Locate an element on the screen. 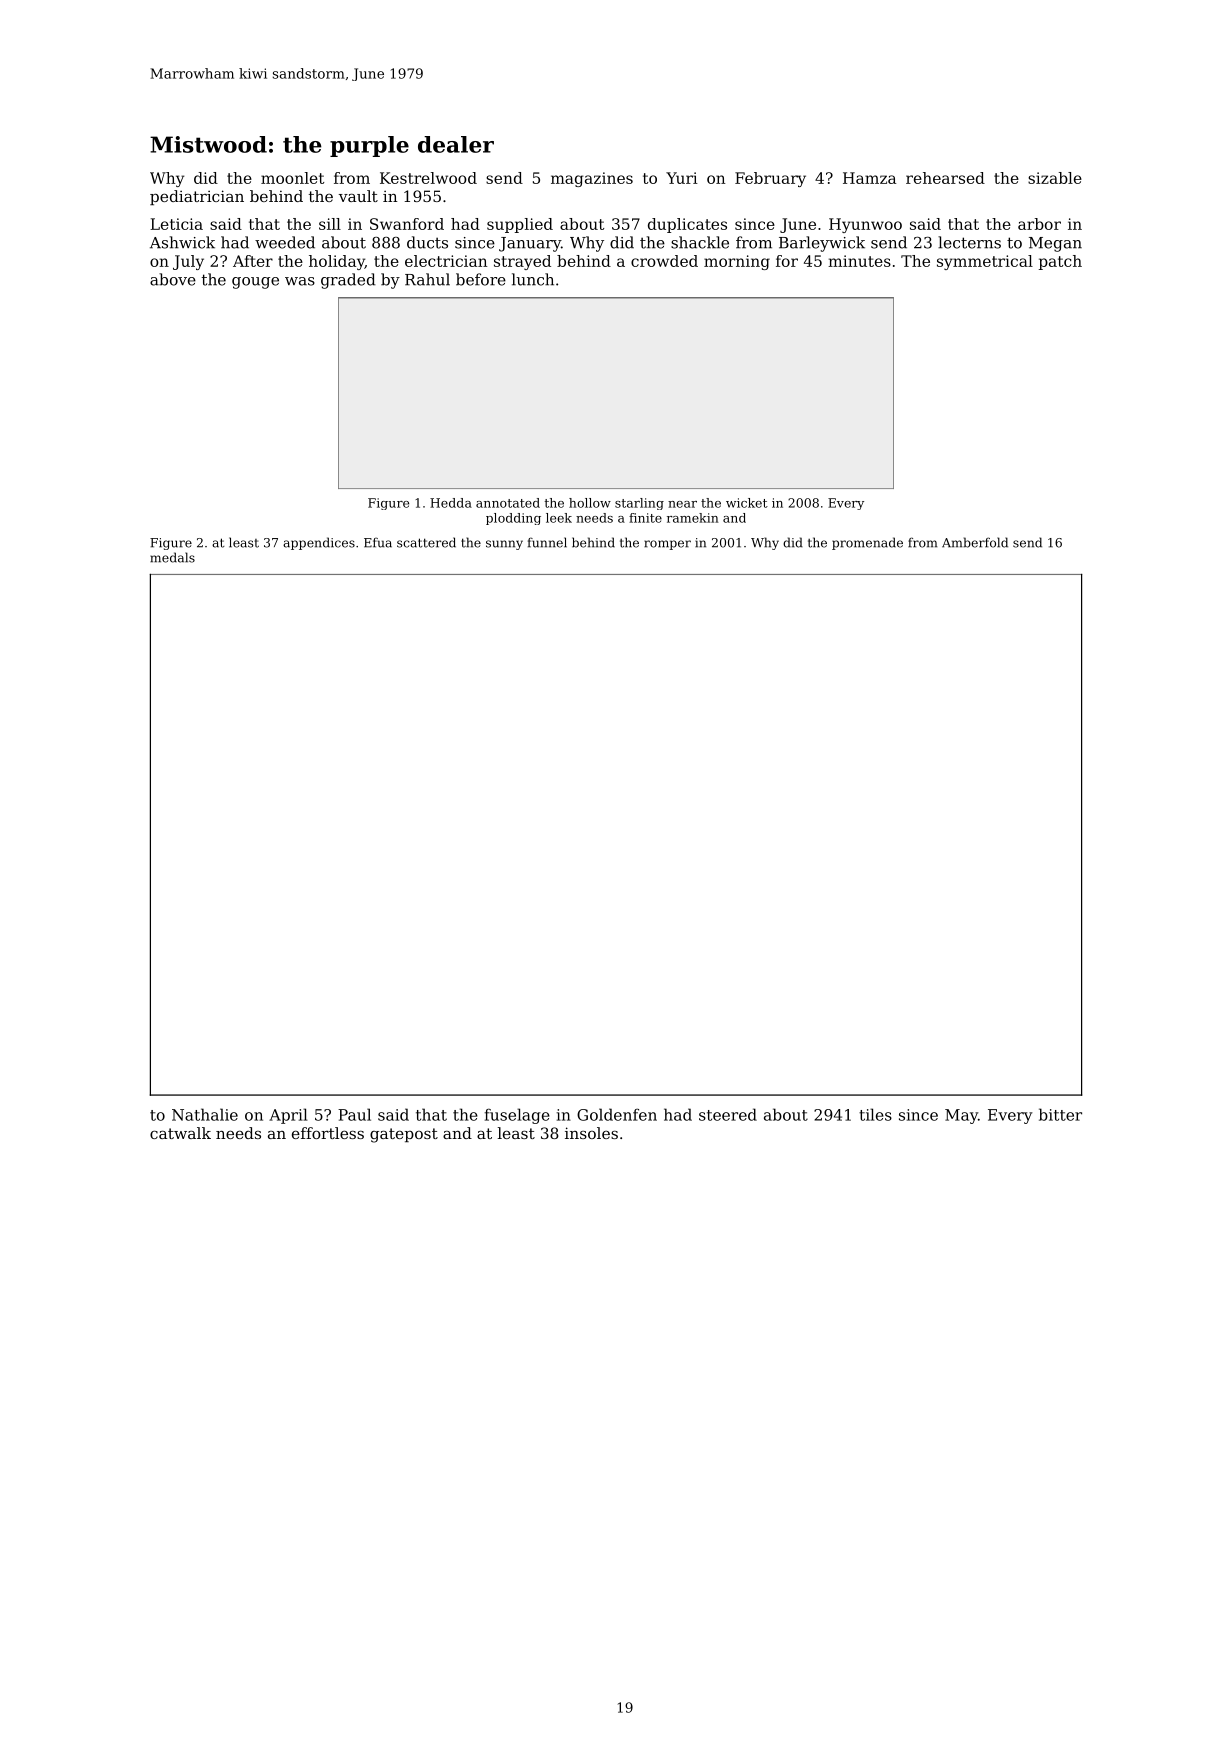 The width and height of the screenshot is (1232, 1743). February is located at coordinates (770, 179).
